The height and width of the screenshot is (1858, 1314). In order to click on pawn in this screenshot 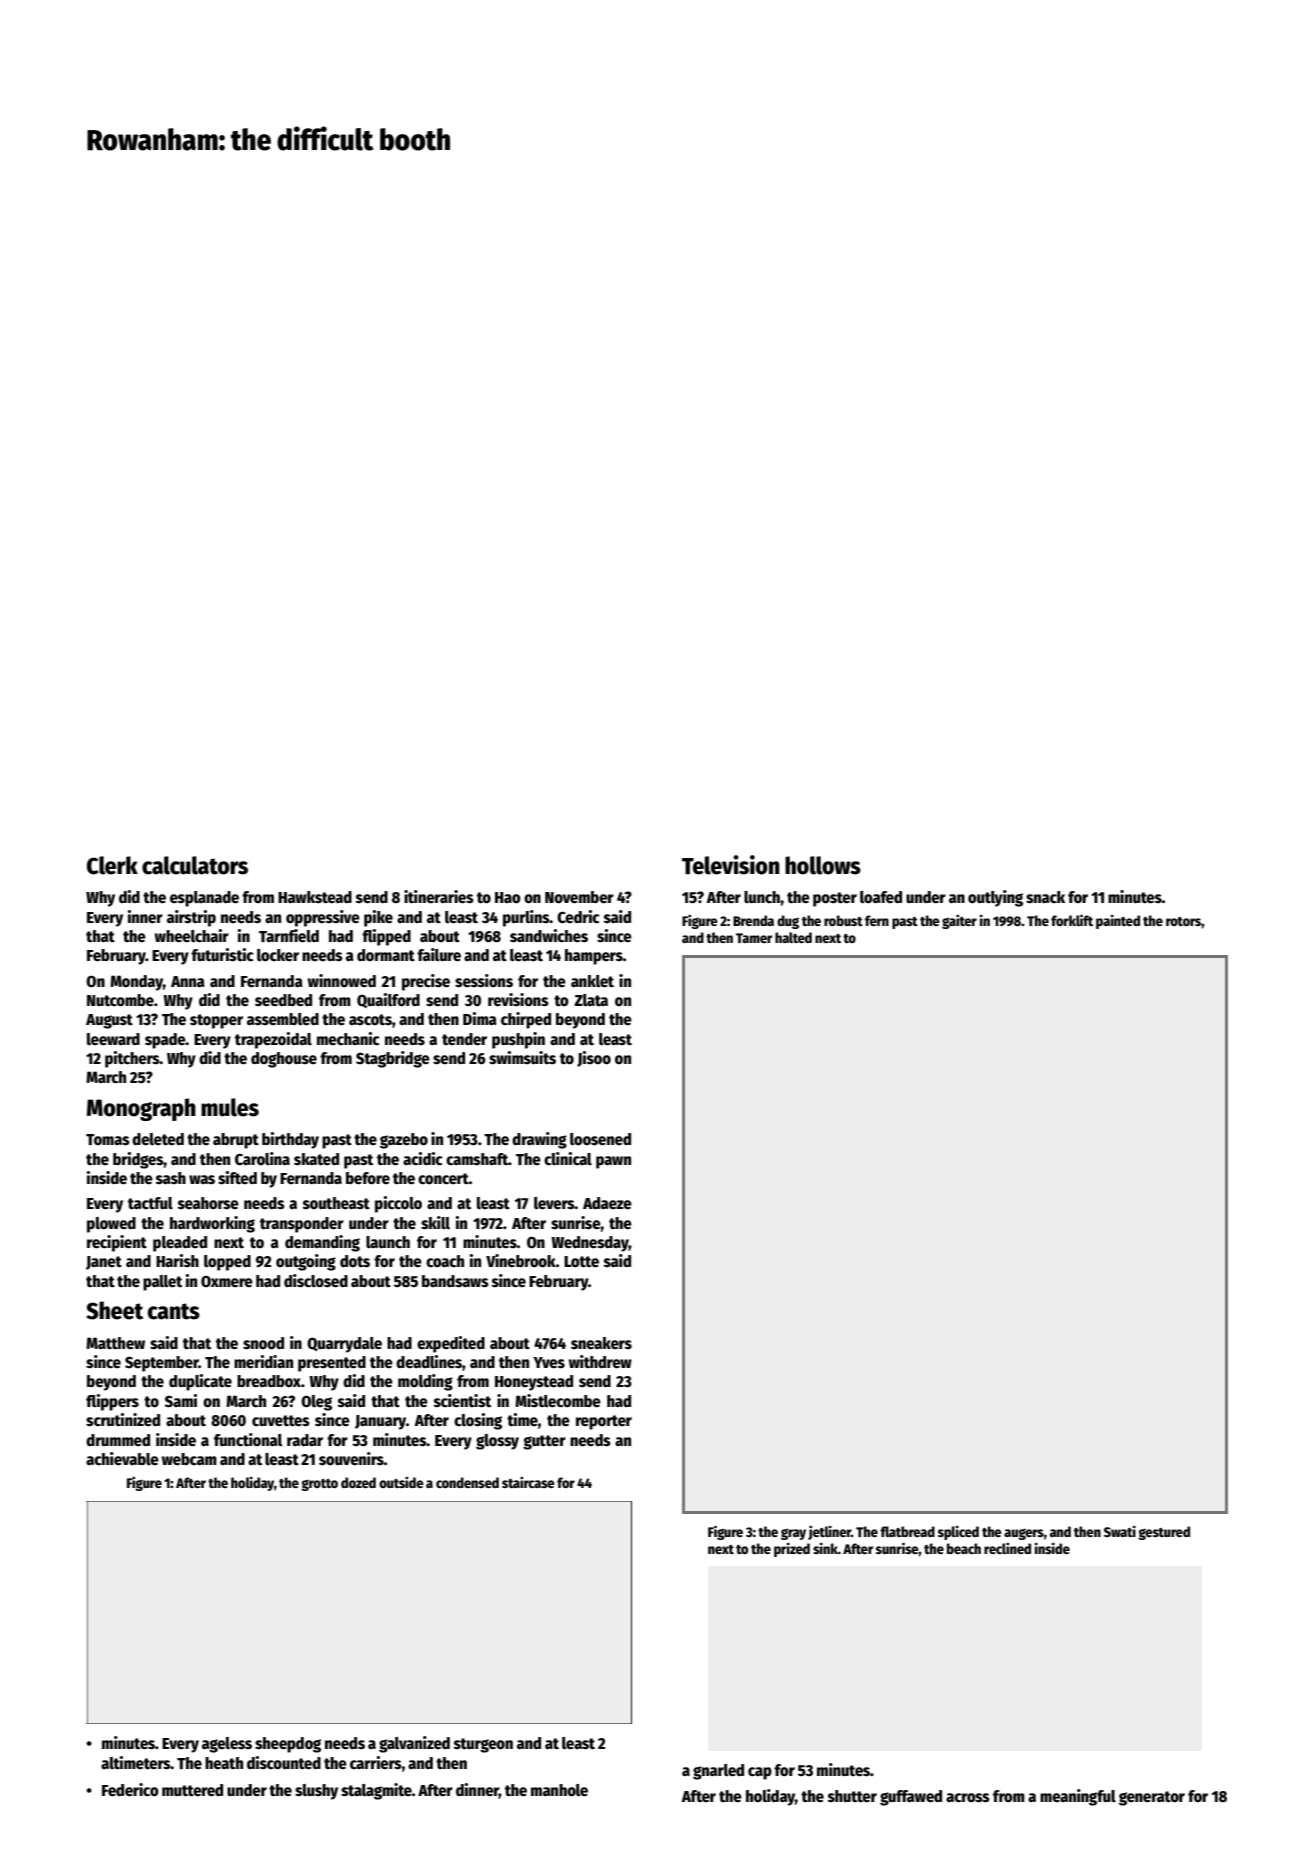, I will do `click(613, 1162)`.
